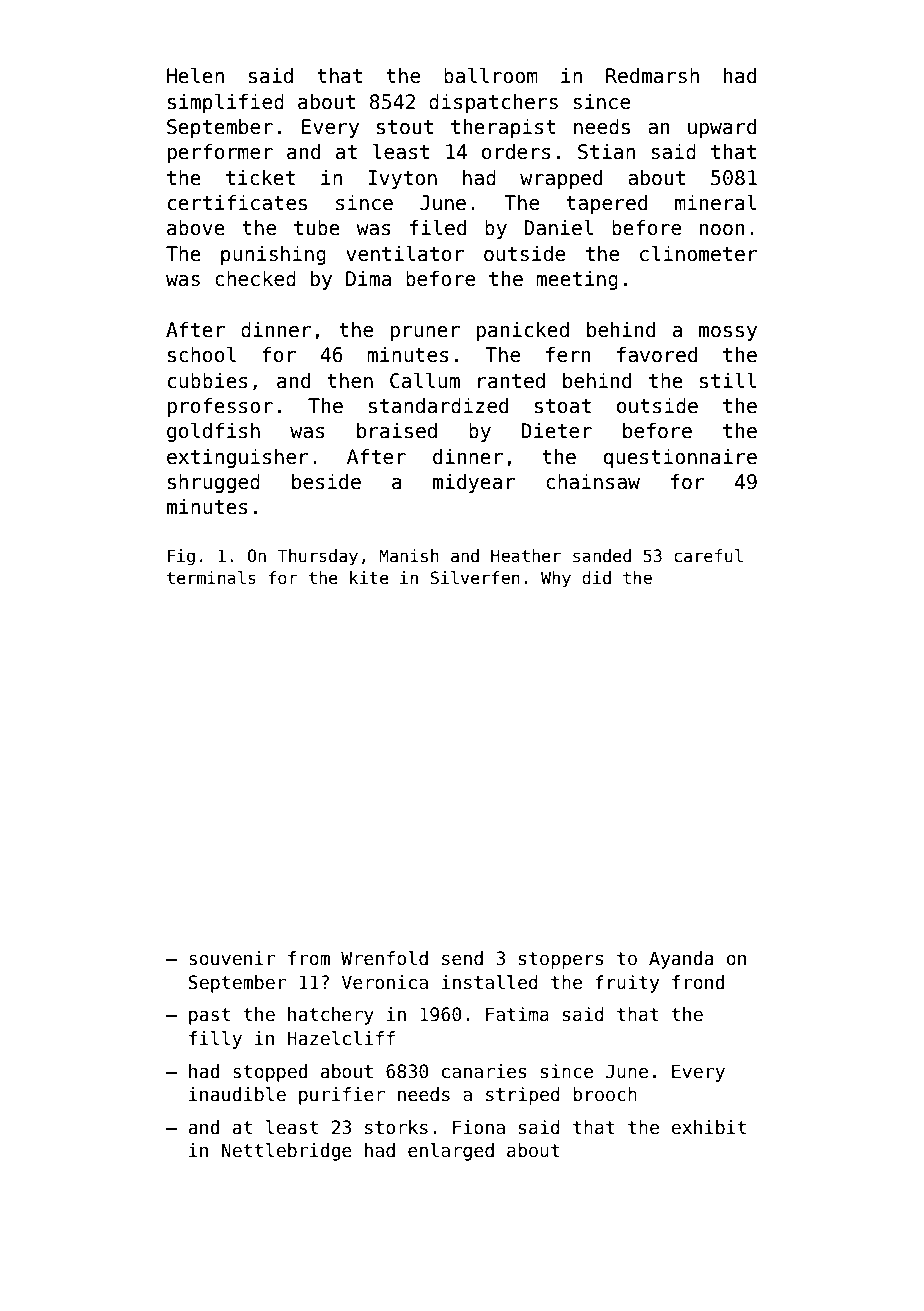 This screenshot has width=924, height=1311. Describe the element at coordinates (232, 958) in the screenshot. I see `souvenir` at that location.
